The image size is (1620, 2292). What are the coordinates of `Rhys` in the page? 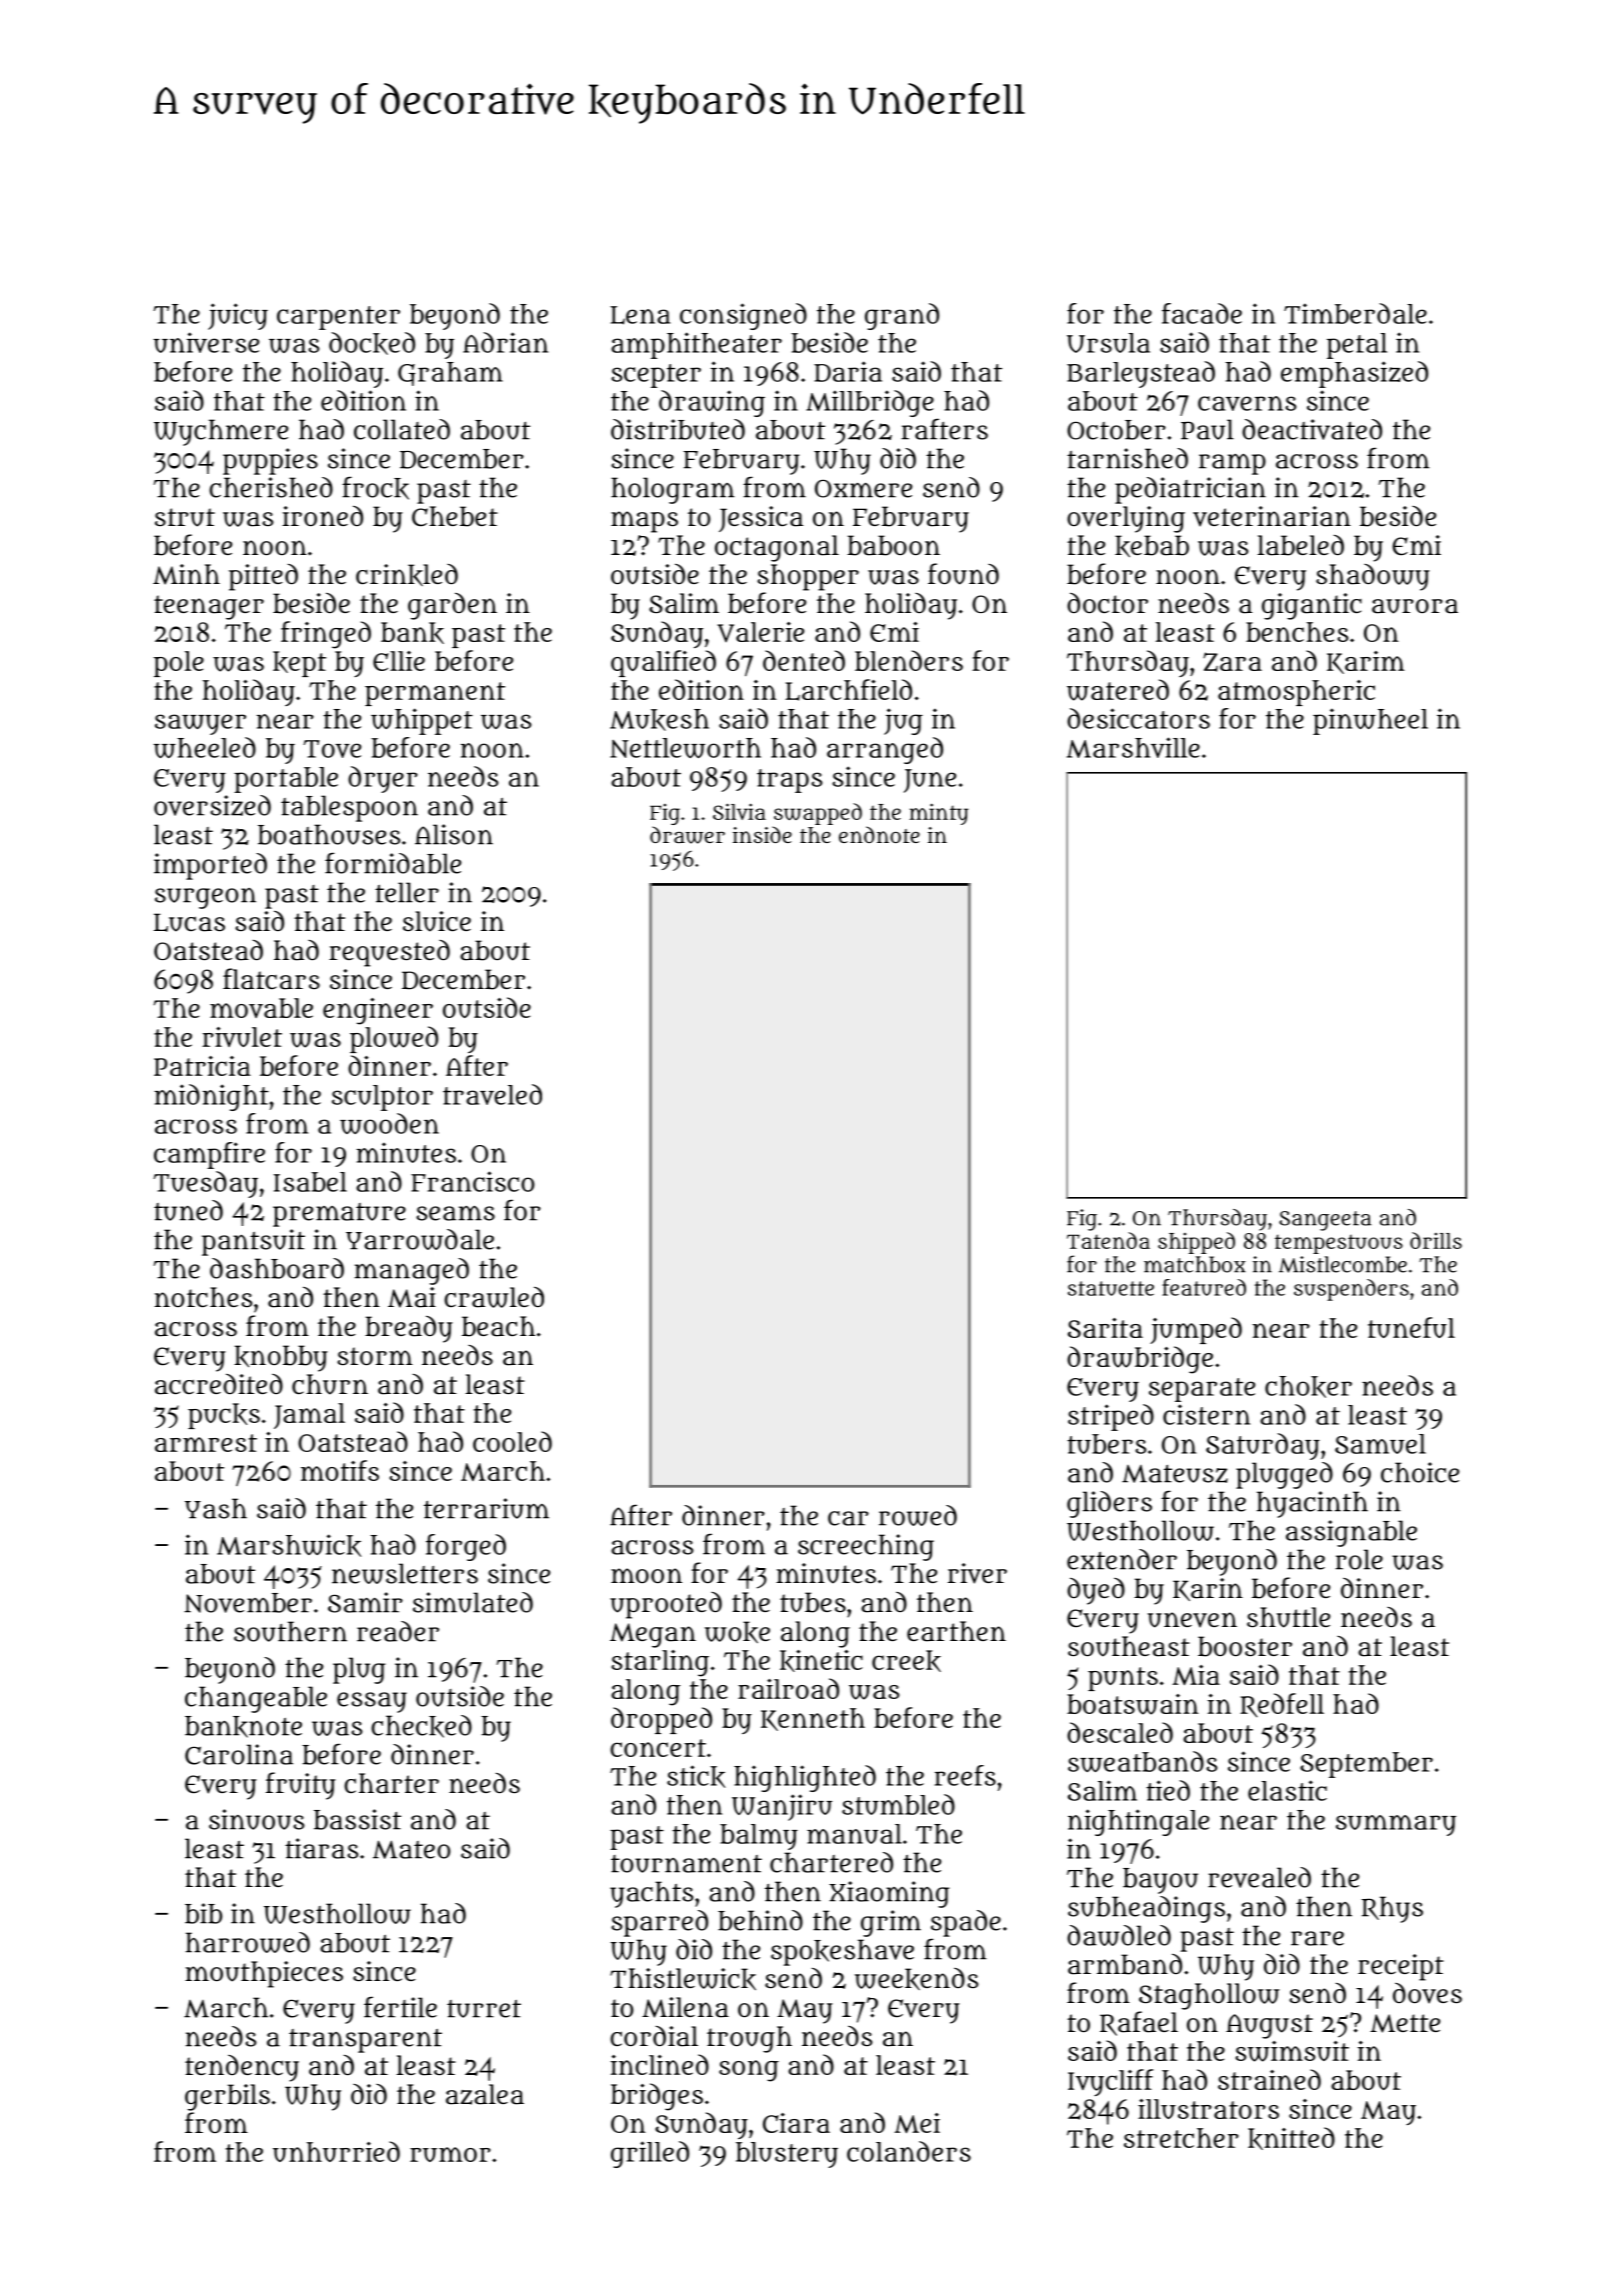 It's located at (1392, 1909).
